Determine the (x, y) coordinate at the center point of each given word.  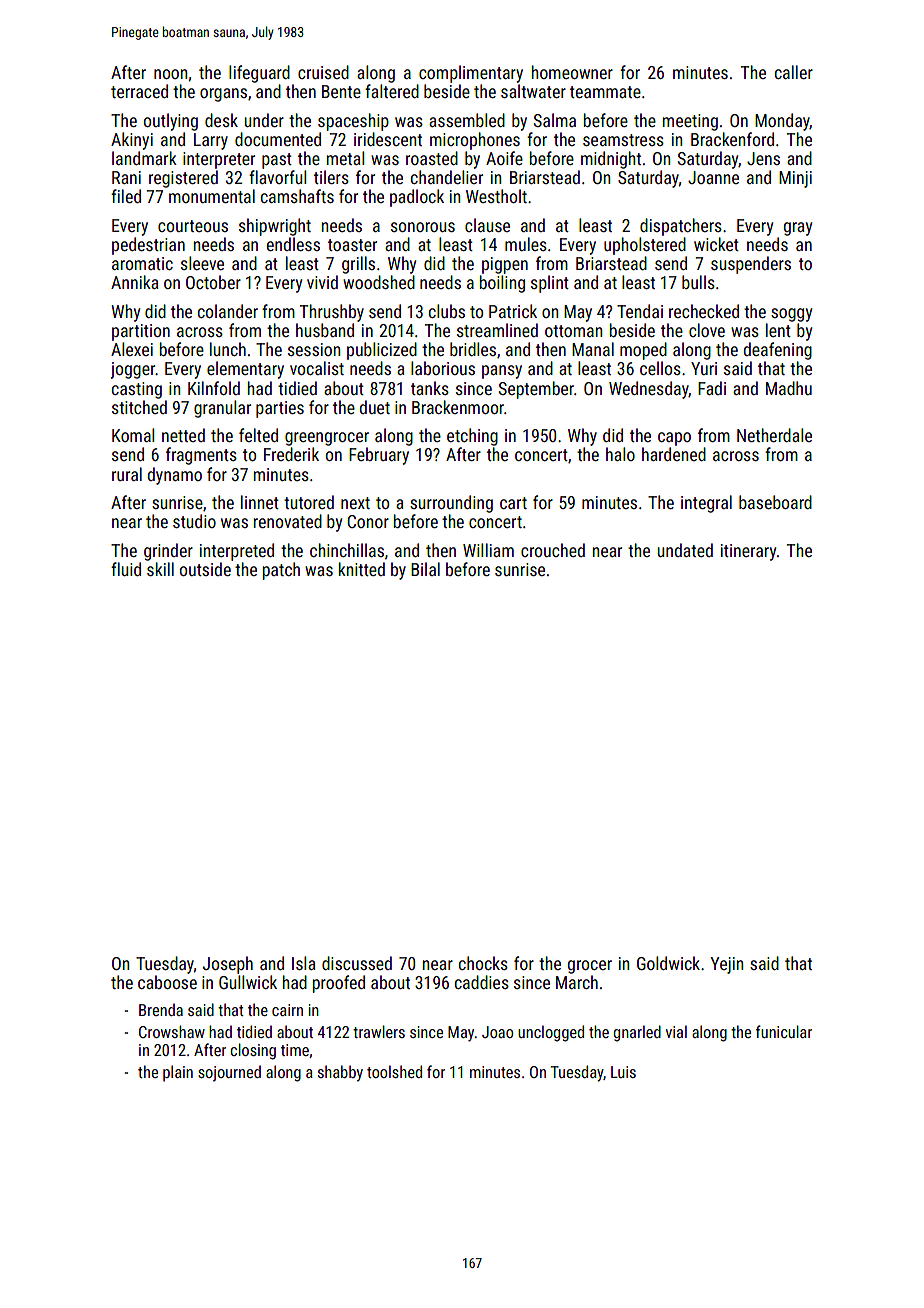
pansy (502, 372)
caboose (167, 982)
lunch (228, 349)
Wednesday (649, 390)
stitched (139, 407)
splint (550, 284)
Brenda (161, 1009)
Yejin (727, 965)
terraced (139, 91)
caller (794, 72)
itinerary (748, 552)
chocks (483, 963)
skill (160, 569)
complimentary (471, 74)
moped (643, 351)
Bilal (425, 569)
